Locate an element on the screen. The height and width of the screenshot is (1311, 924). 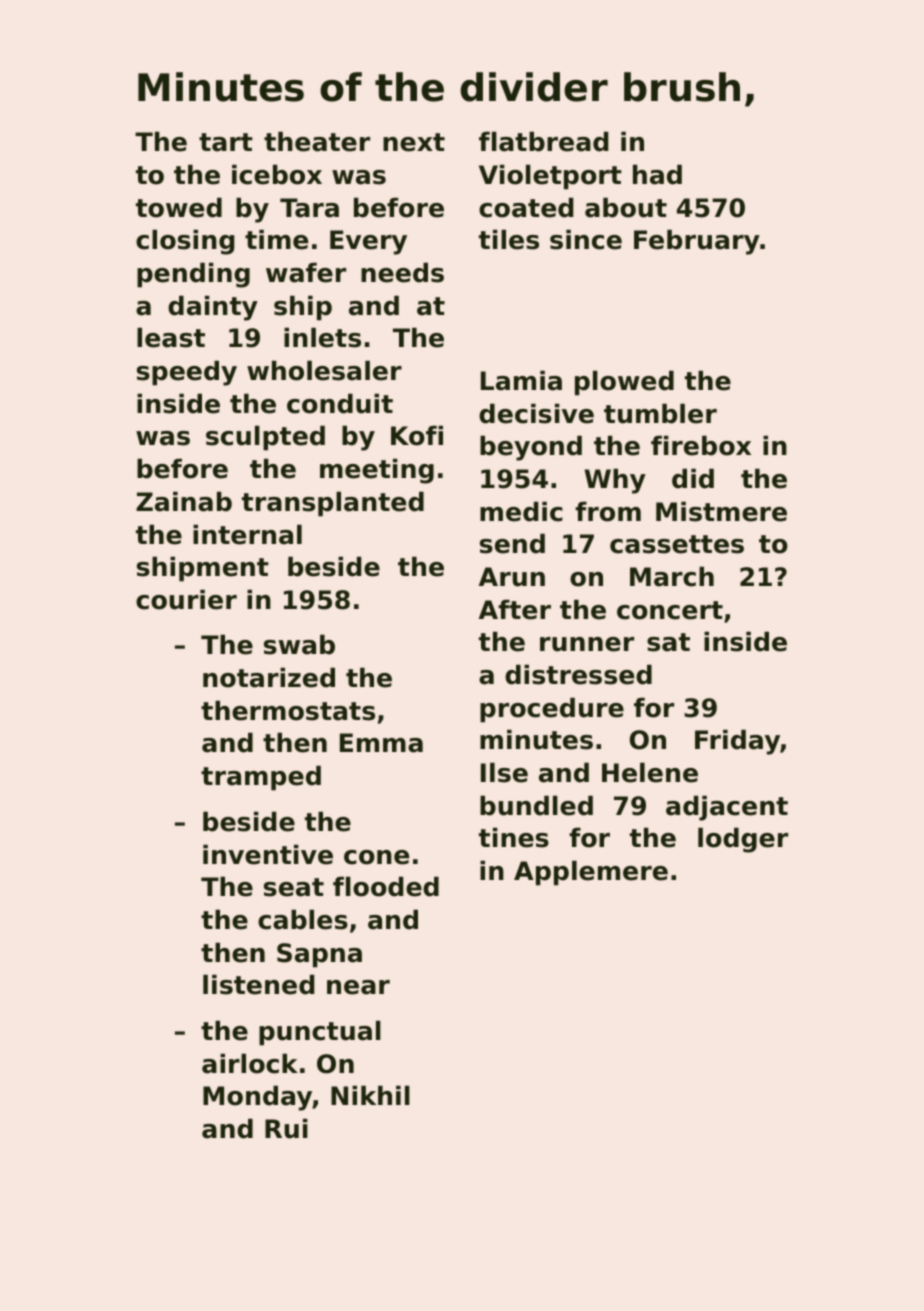
Applemere is located at coordinates (591, 873).
